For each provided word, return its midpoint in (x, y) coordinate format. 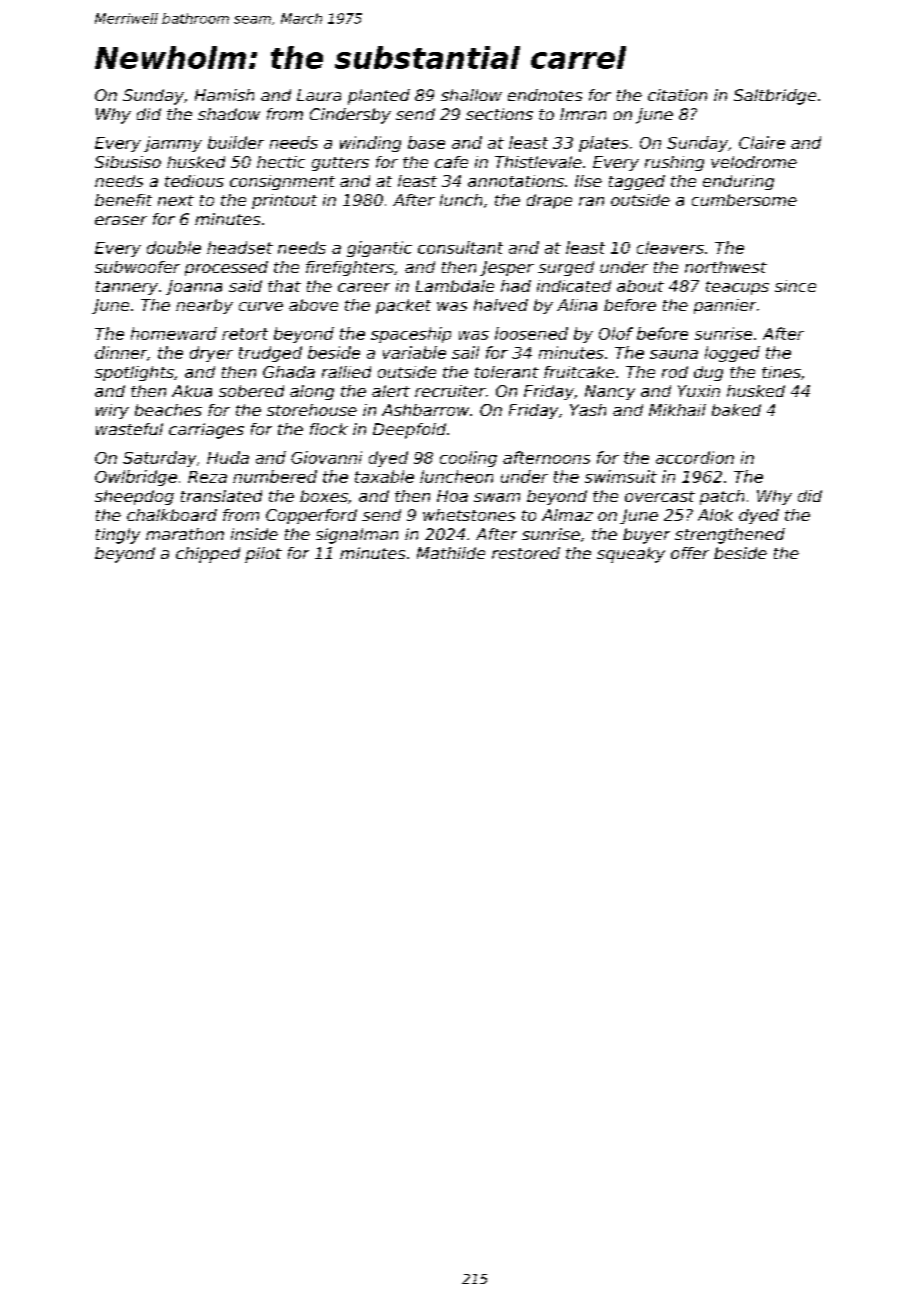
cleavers (670, 247)
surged (566, 268)
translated (221, 496)
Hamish (224, 95)
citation (677, 95)
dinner (121, 352)
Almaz (567, 515)
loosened (531, 333)
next (176, 200)
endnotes (545, 95)
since (795, 286)
